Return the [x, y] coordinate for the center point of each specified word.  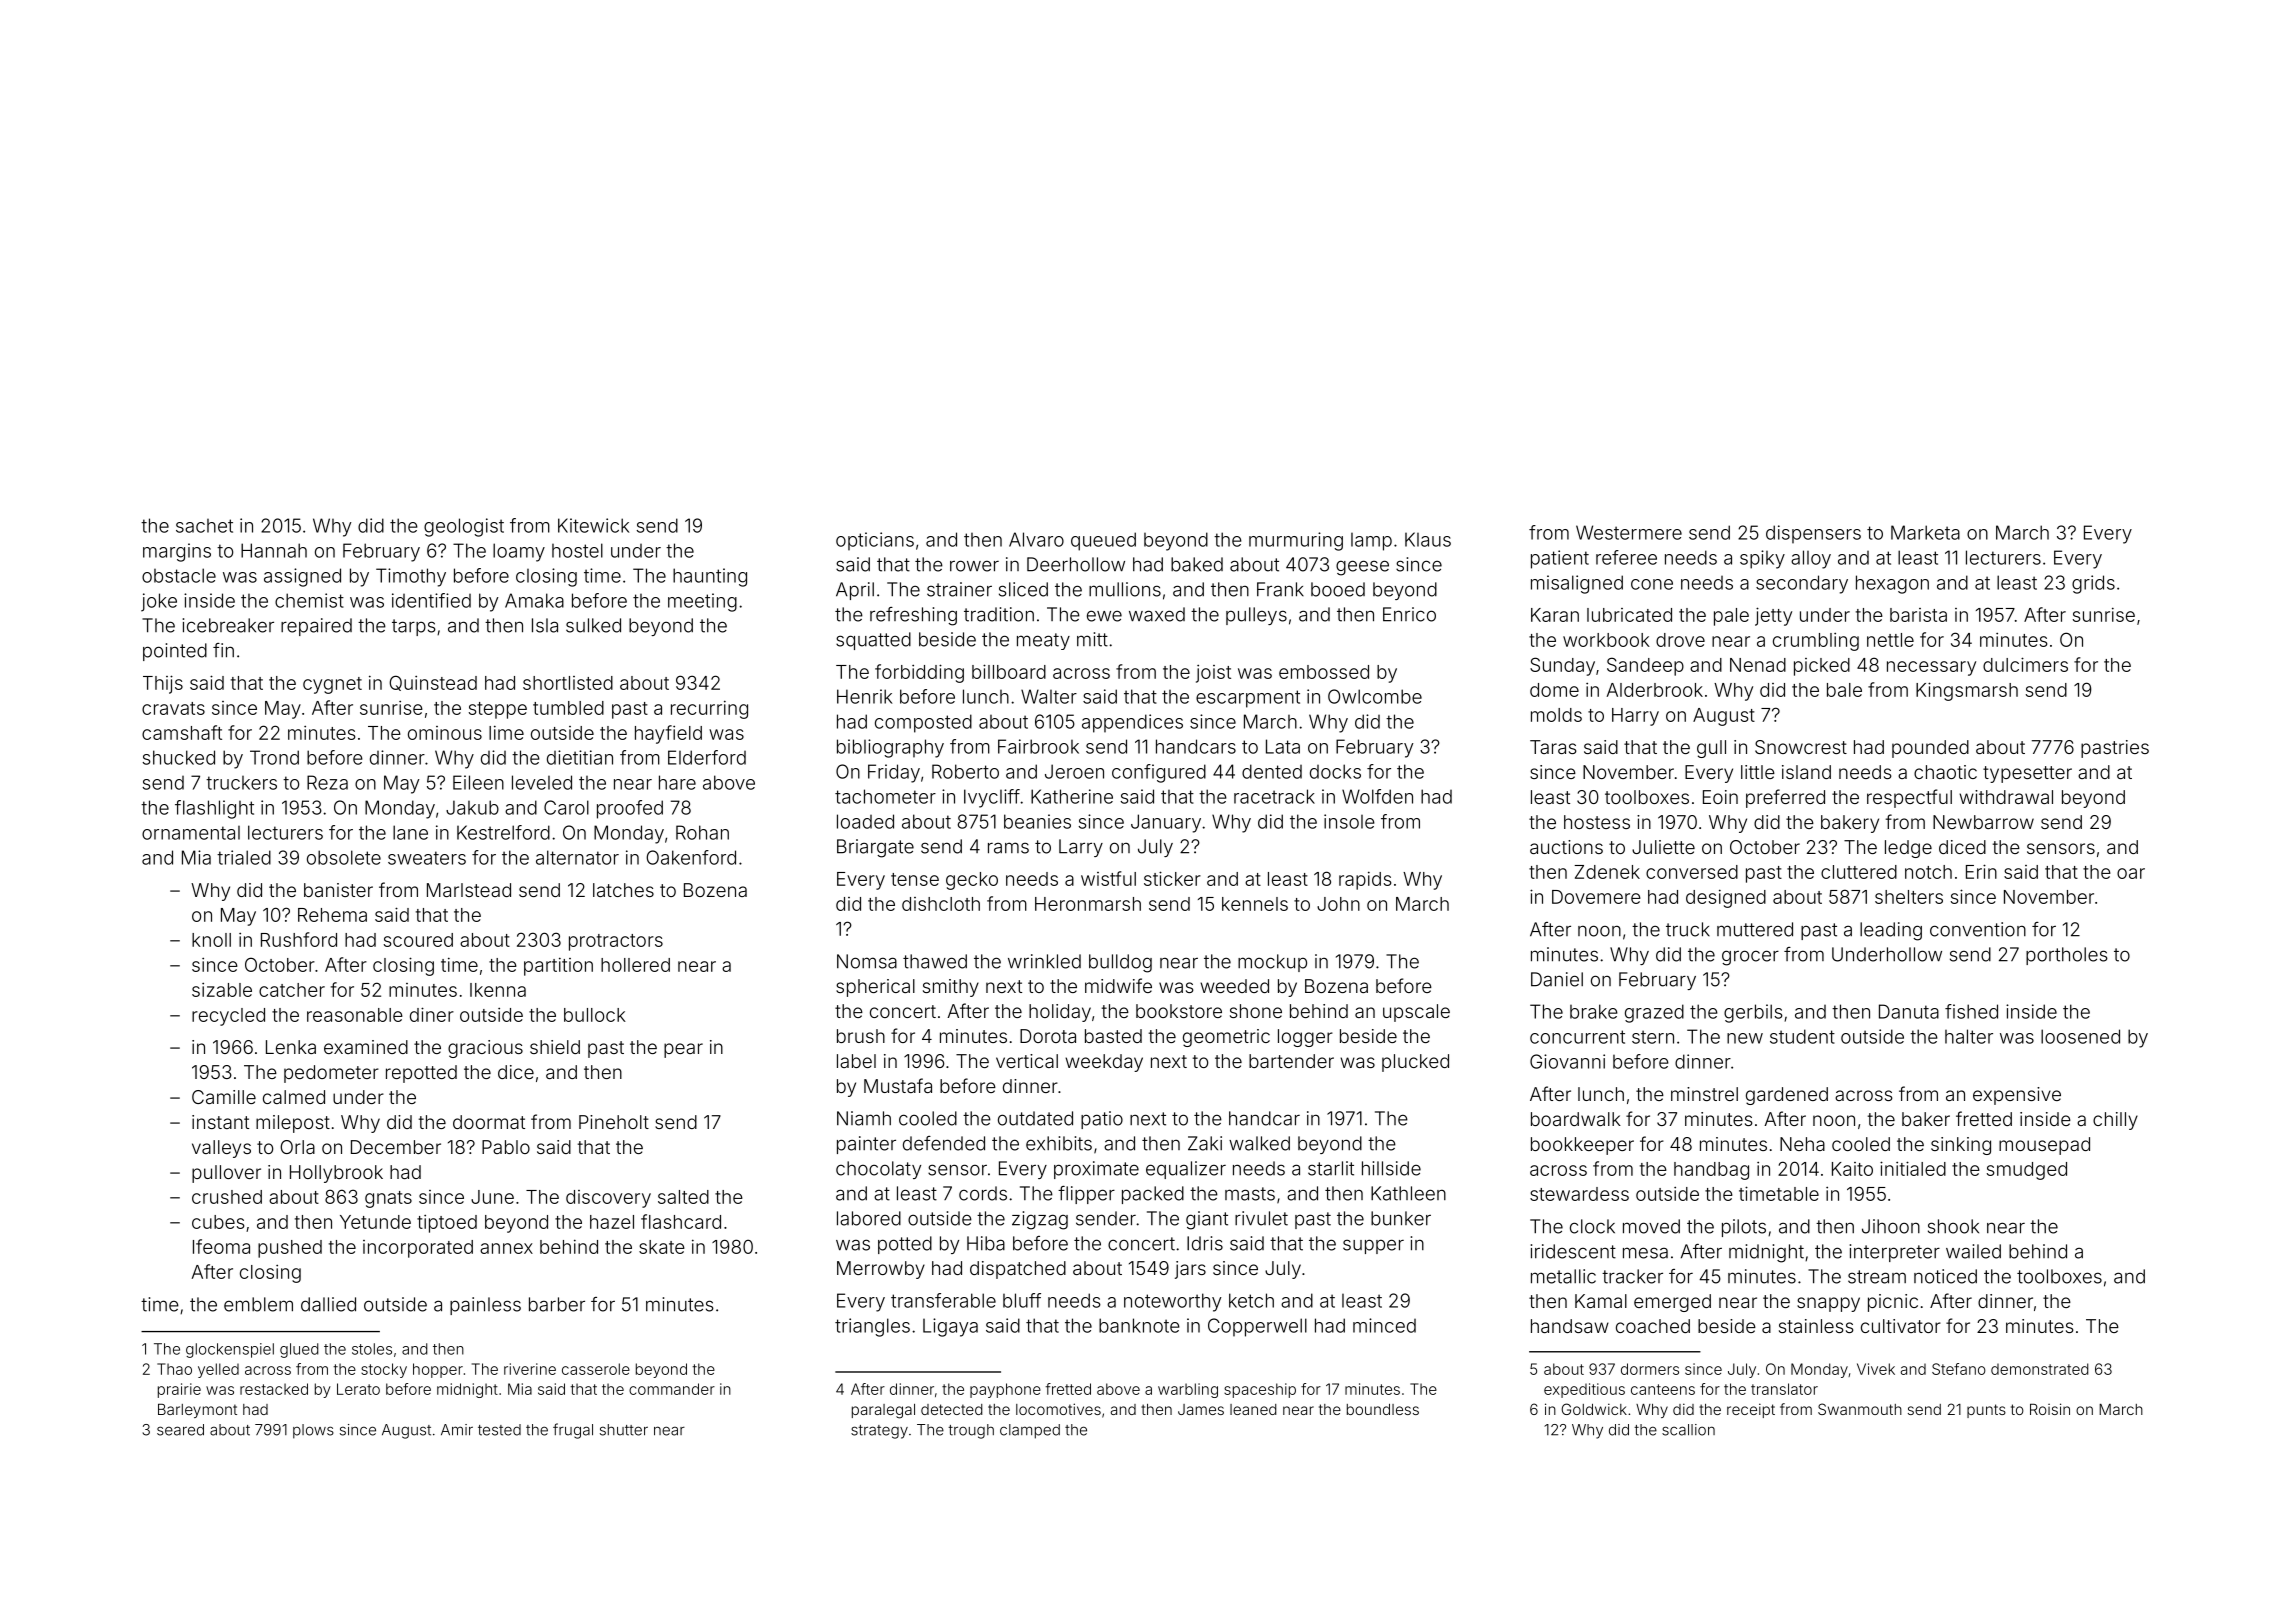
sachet [204, 526]
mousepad [2044, 1146]
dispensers [1813, 534]
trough [971, 1431]
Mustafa [898, 1085]
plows [313, 1431]
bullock [595, 1015]
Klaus [1428, 539]
